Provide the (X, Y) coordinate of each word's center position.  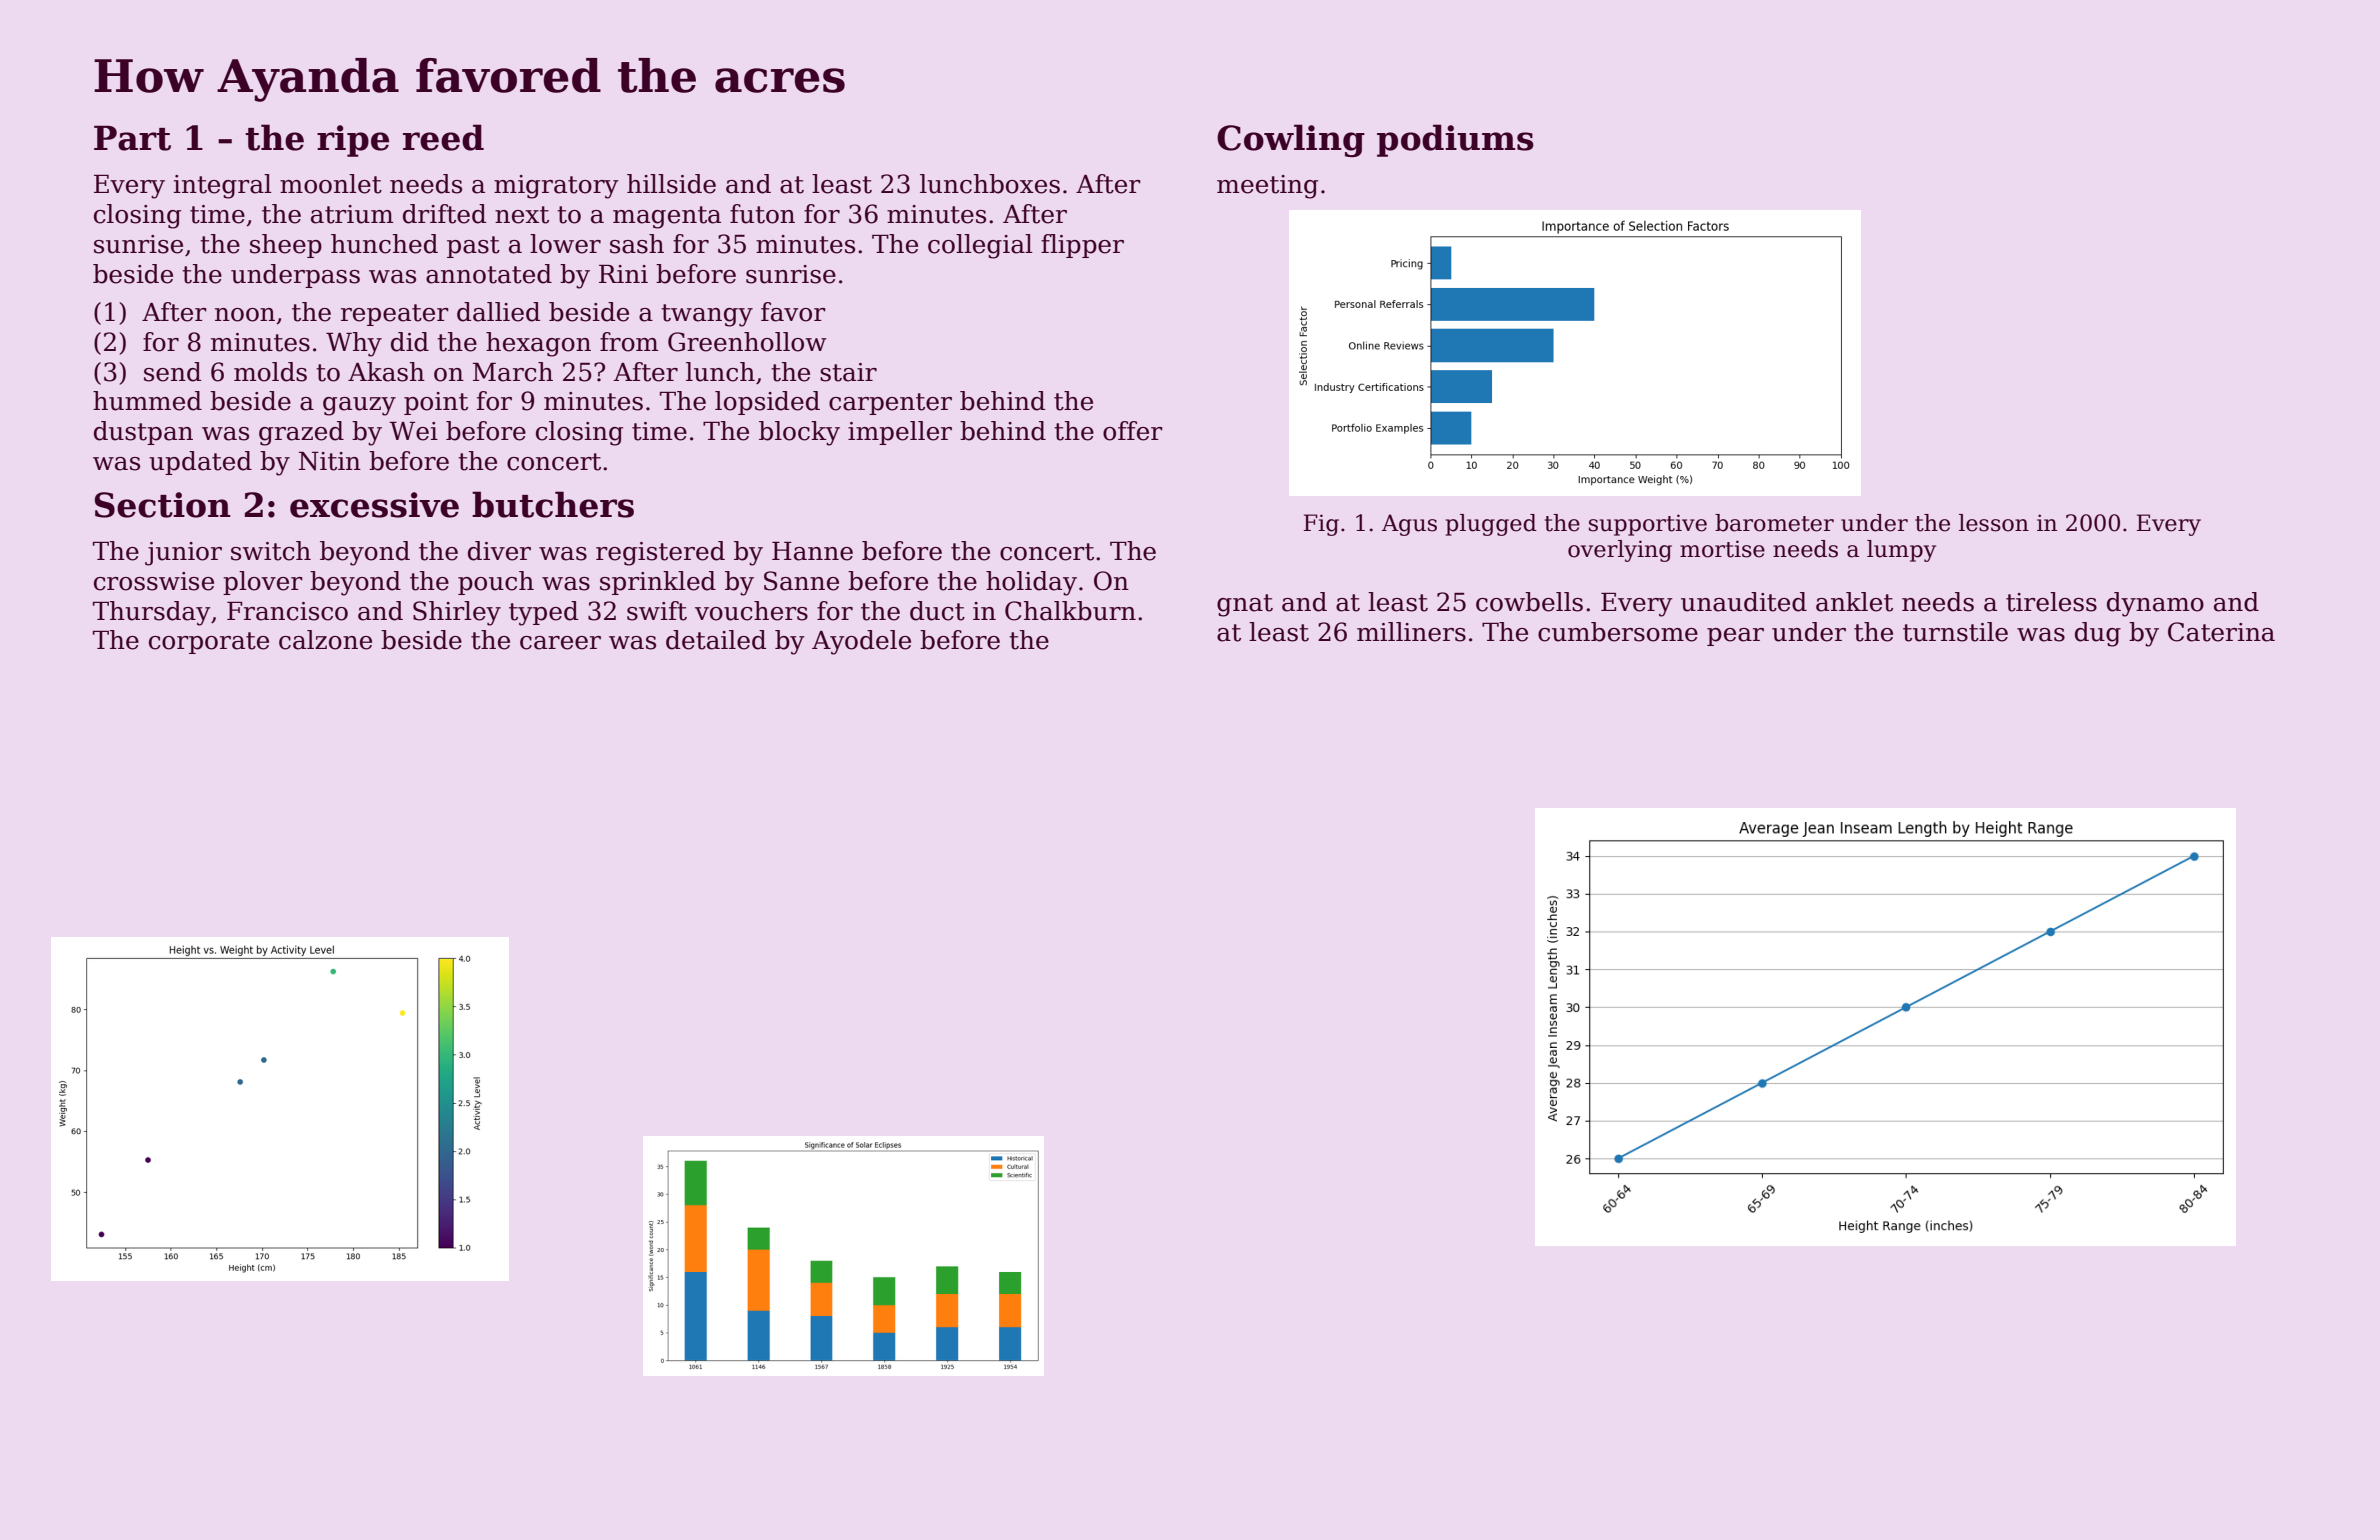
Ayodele (861, 642)
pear (1735, 637)
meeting (1267, 187)
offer (1133, 431)
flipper (1082, 246)
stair (848, 372)
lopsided (767, 403)
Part (132, 138)
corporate (209, 643)
